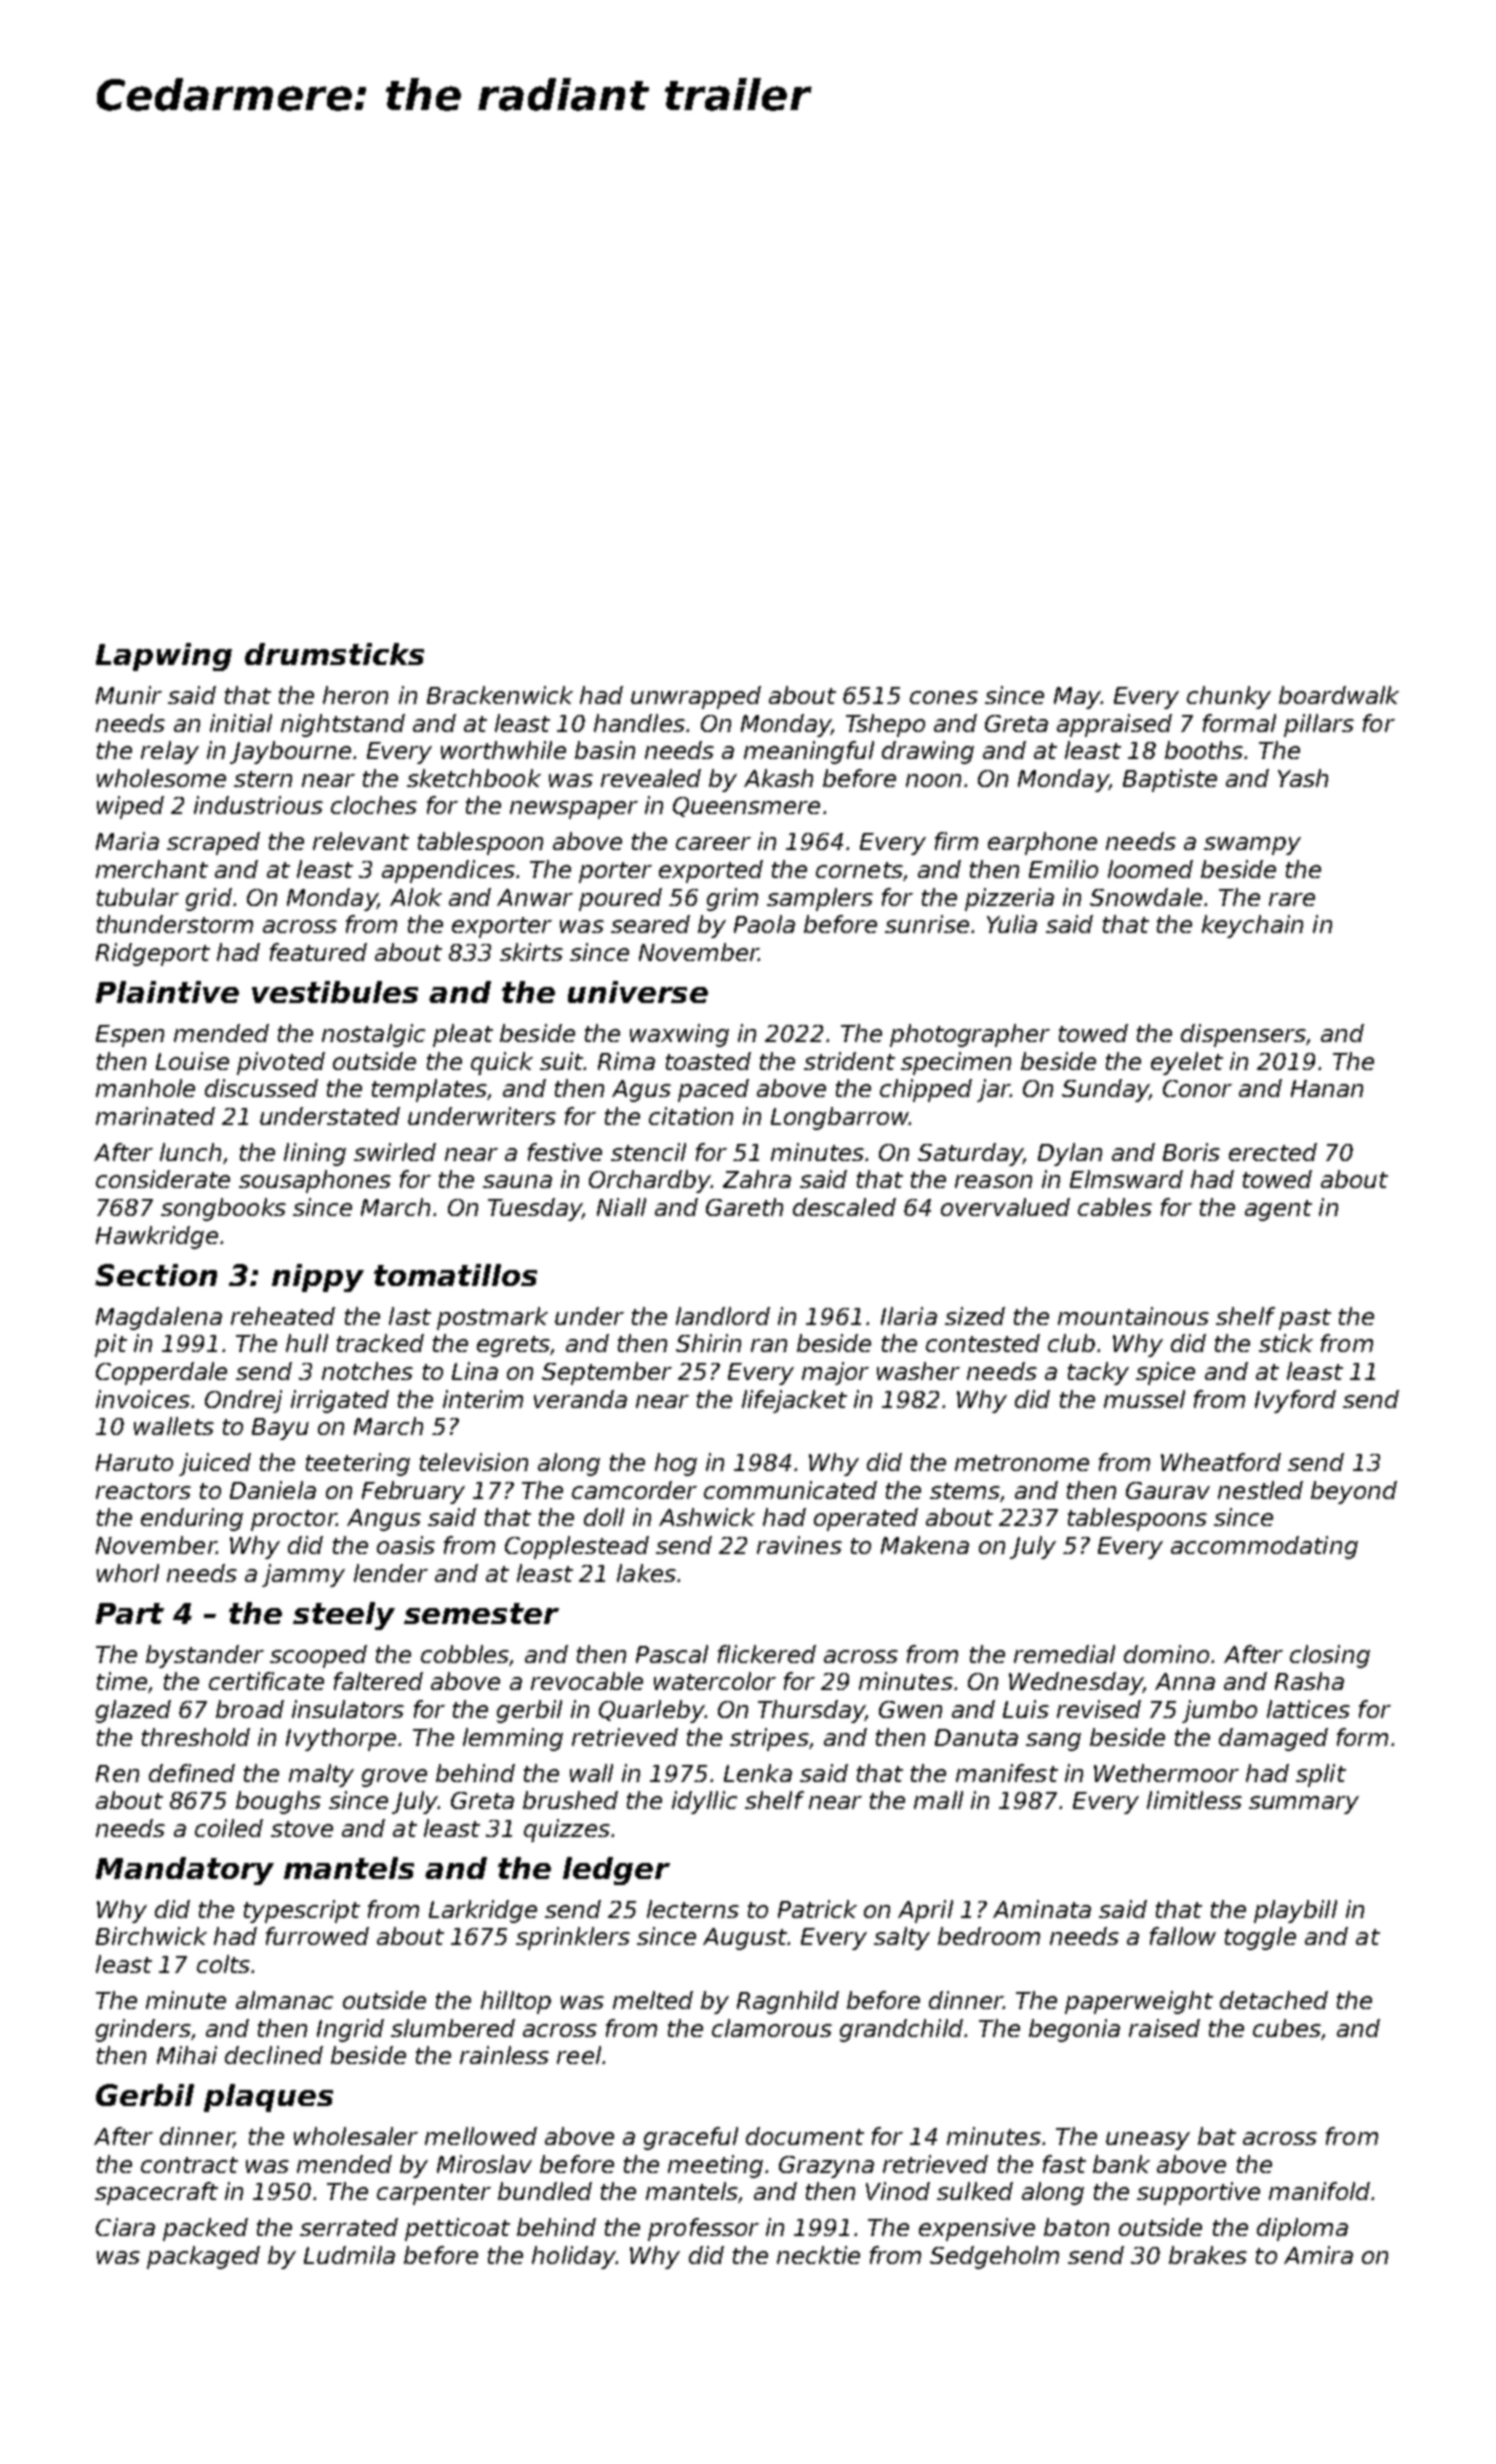  Describe the element at coordinates (1165, 1373) in the screenshot. I see `spice` at that location.
